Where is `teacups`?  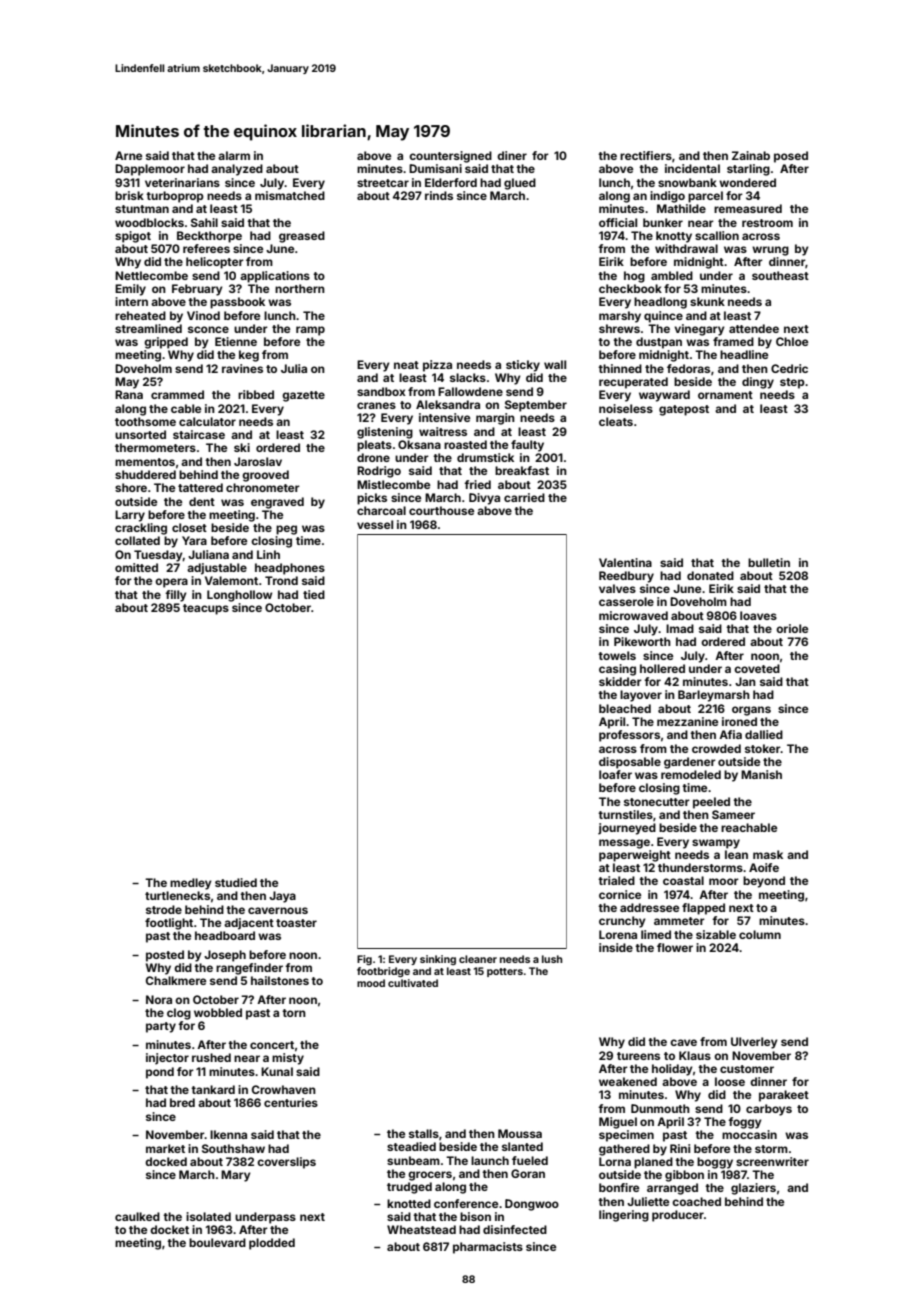 teacups is located at coordinates (206, 609).
